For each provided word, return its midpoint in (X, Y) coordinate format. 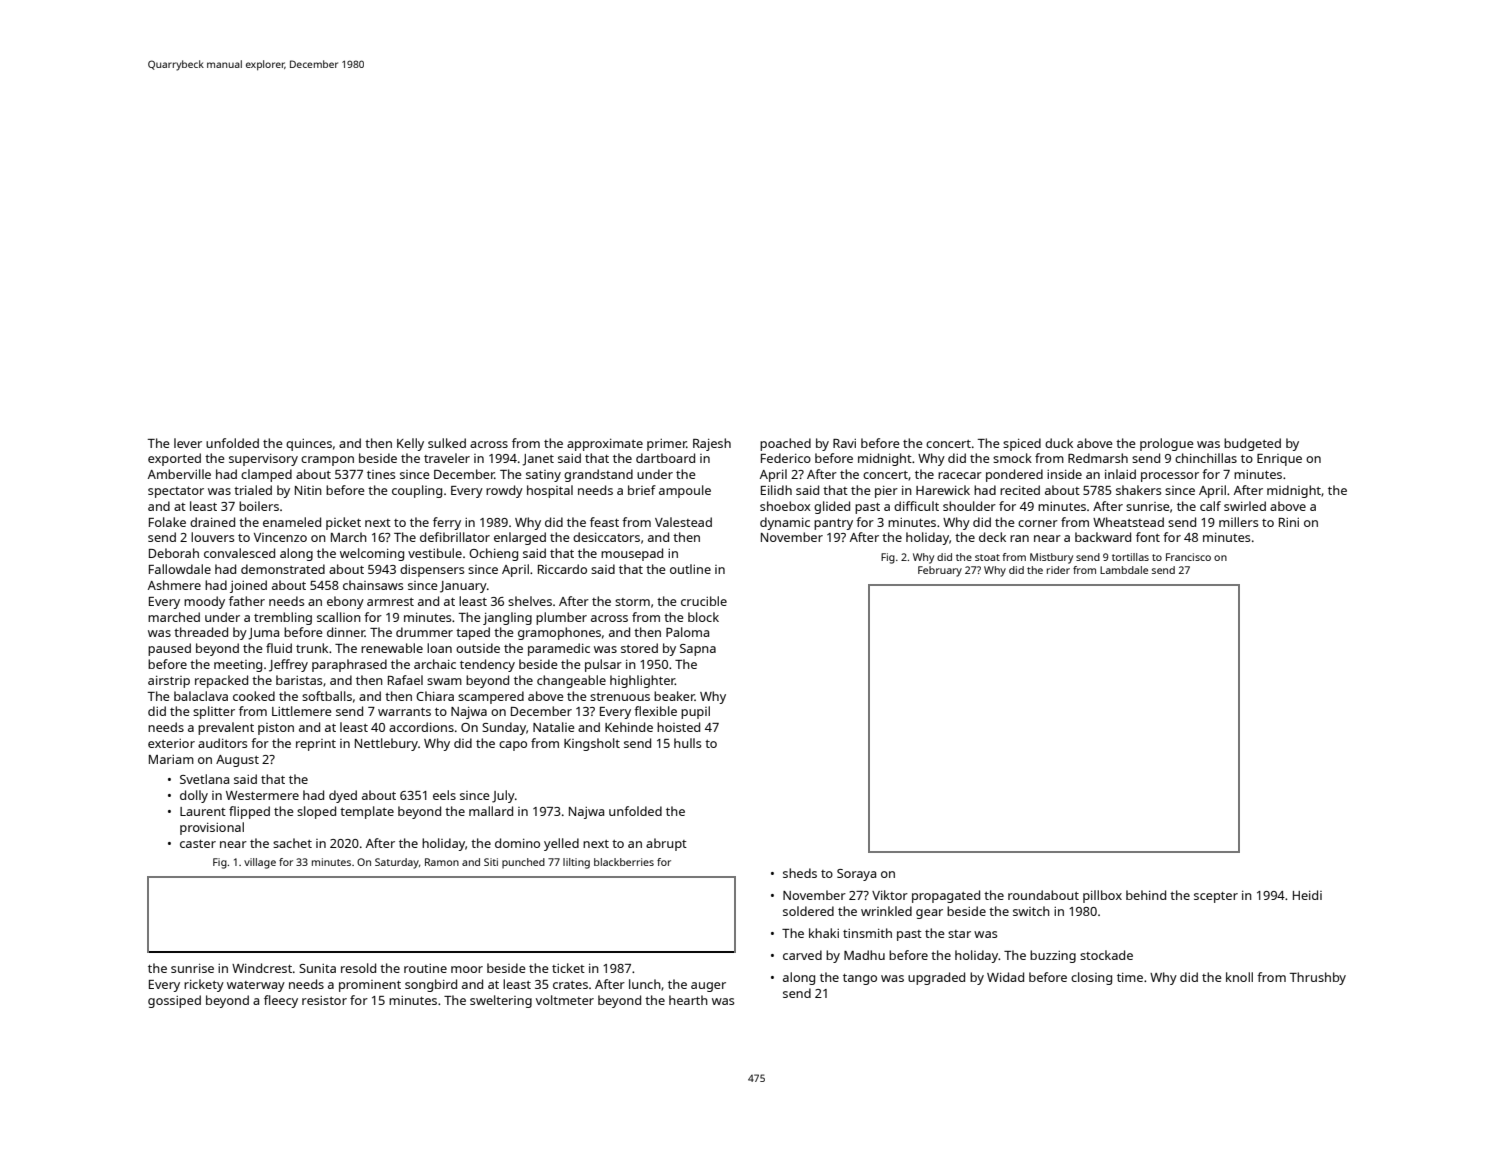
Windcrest (262, 968)
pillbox (1102, 896)
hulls (687, 743)
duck (1059, 443)
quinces (309, 445)
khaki (824, 933)
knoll (1239, 977)
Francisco (1188, 557)
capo (513, 746)
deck (992, 537)
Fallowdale (180, 569)
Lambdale (1124, 570)
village (260, 863)
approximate (605, 445)
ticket (568, 968)
